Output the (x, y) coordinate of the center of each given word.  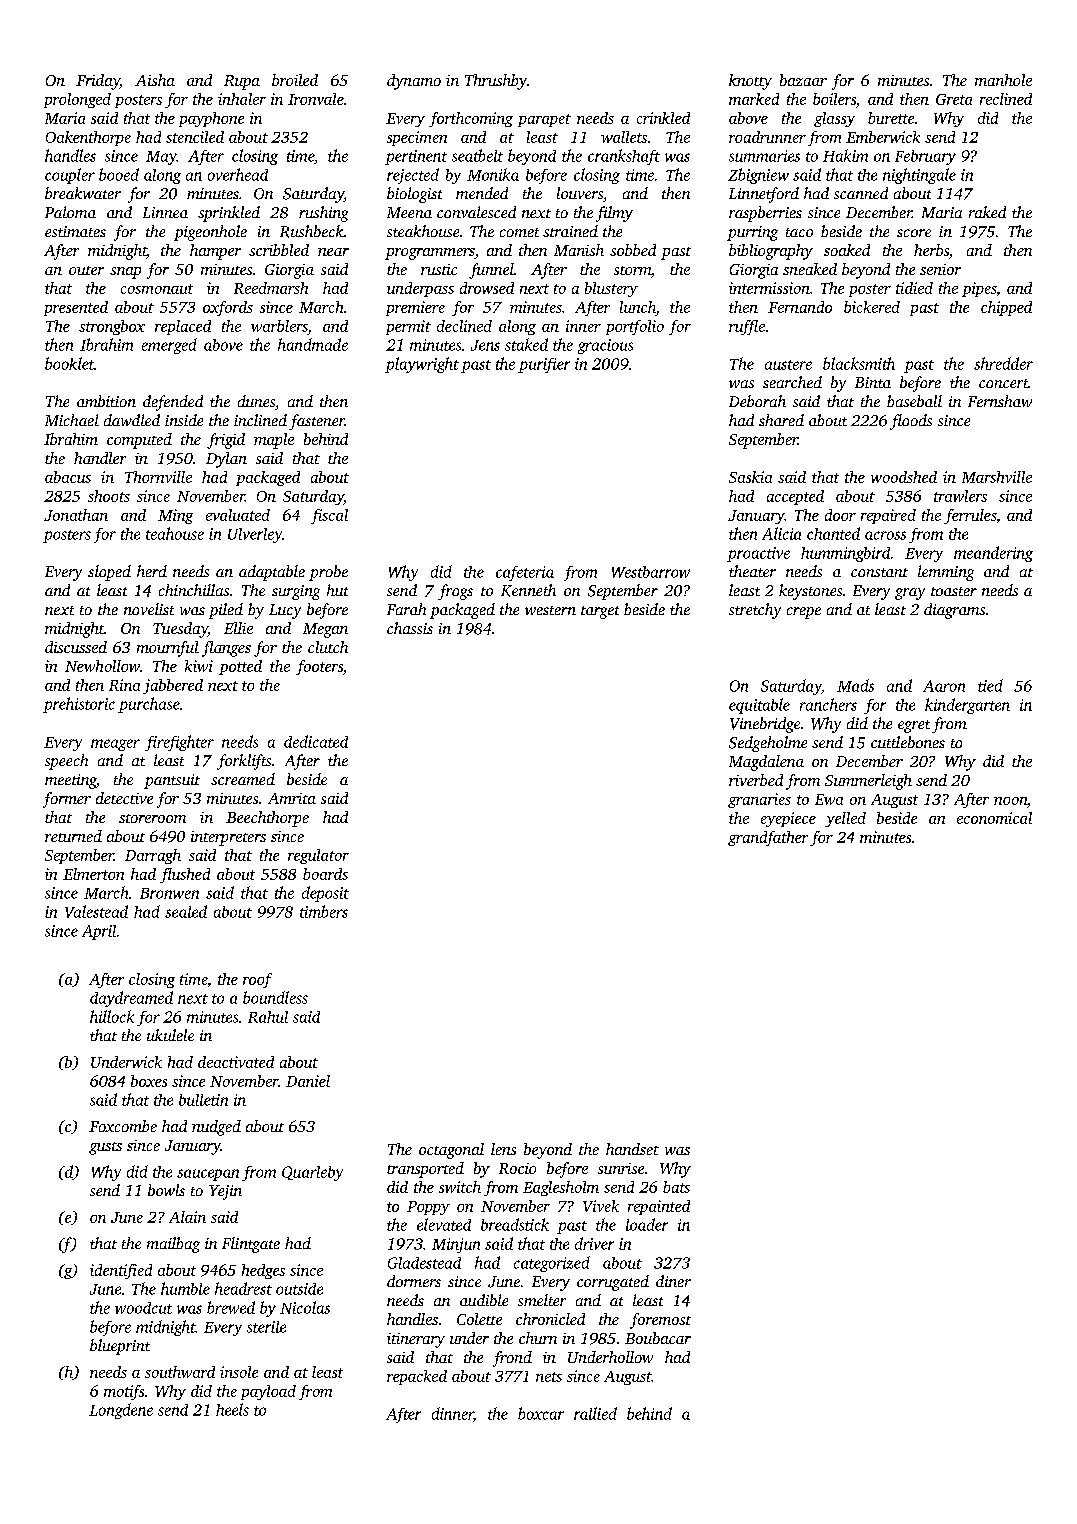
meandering (993, 554)
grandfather (768, 838)
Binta (873, 382)
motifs (124, 1392)
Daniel (308, 1081)
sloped (109, 573)
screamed (243, 779)
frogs (455, 592)
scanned (861, 193)
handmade (313, 344)
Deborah (757, 401)
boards (325, 874)
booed (119, 174)
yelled (845, 819)
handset (632, 1149)
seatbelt (477, 155)
